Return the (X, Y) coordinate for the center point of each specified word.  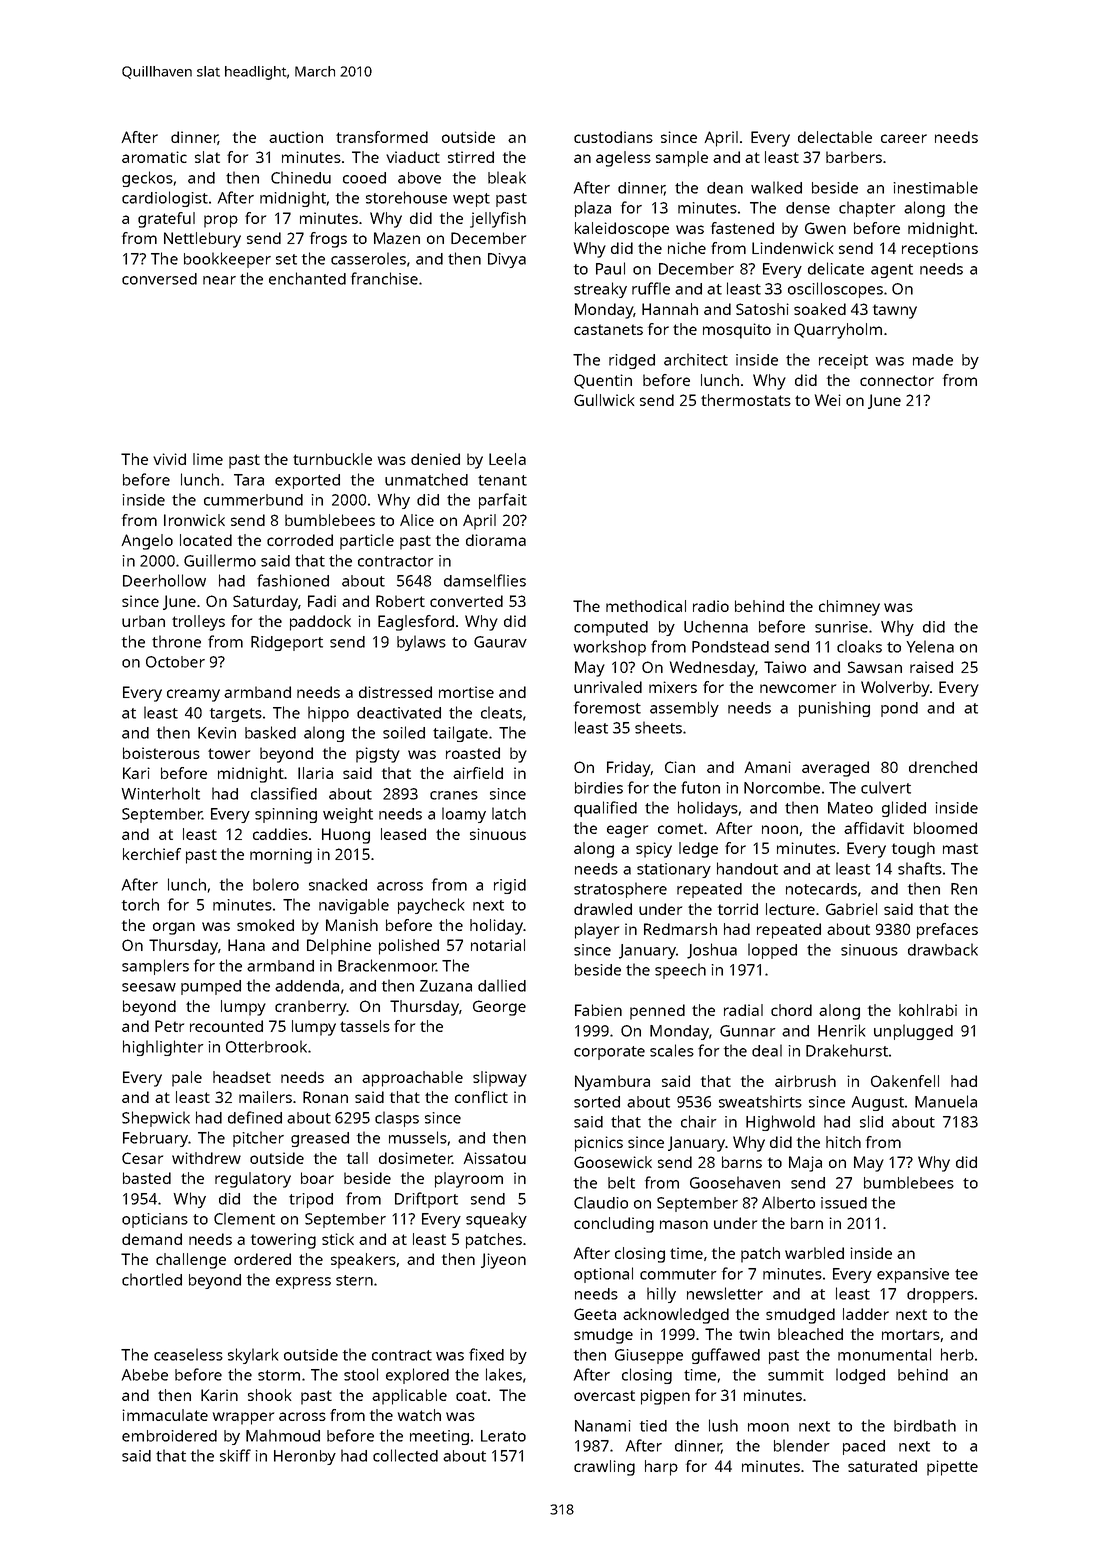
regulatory (253, 1180)
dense (808, 208)
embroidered (169, 1436)
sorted (597, 1102)
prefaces (947, 931)
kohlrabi (928, 1010)
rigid (510, 886)
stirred (471, 157)
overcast (604, 1395)
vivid (169, 459)
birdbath (925, 1425)
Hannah (670, 309)
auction (296, 137)
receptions (940, 250)
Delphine (339, 947)
